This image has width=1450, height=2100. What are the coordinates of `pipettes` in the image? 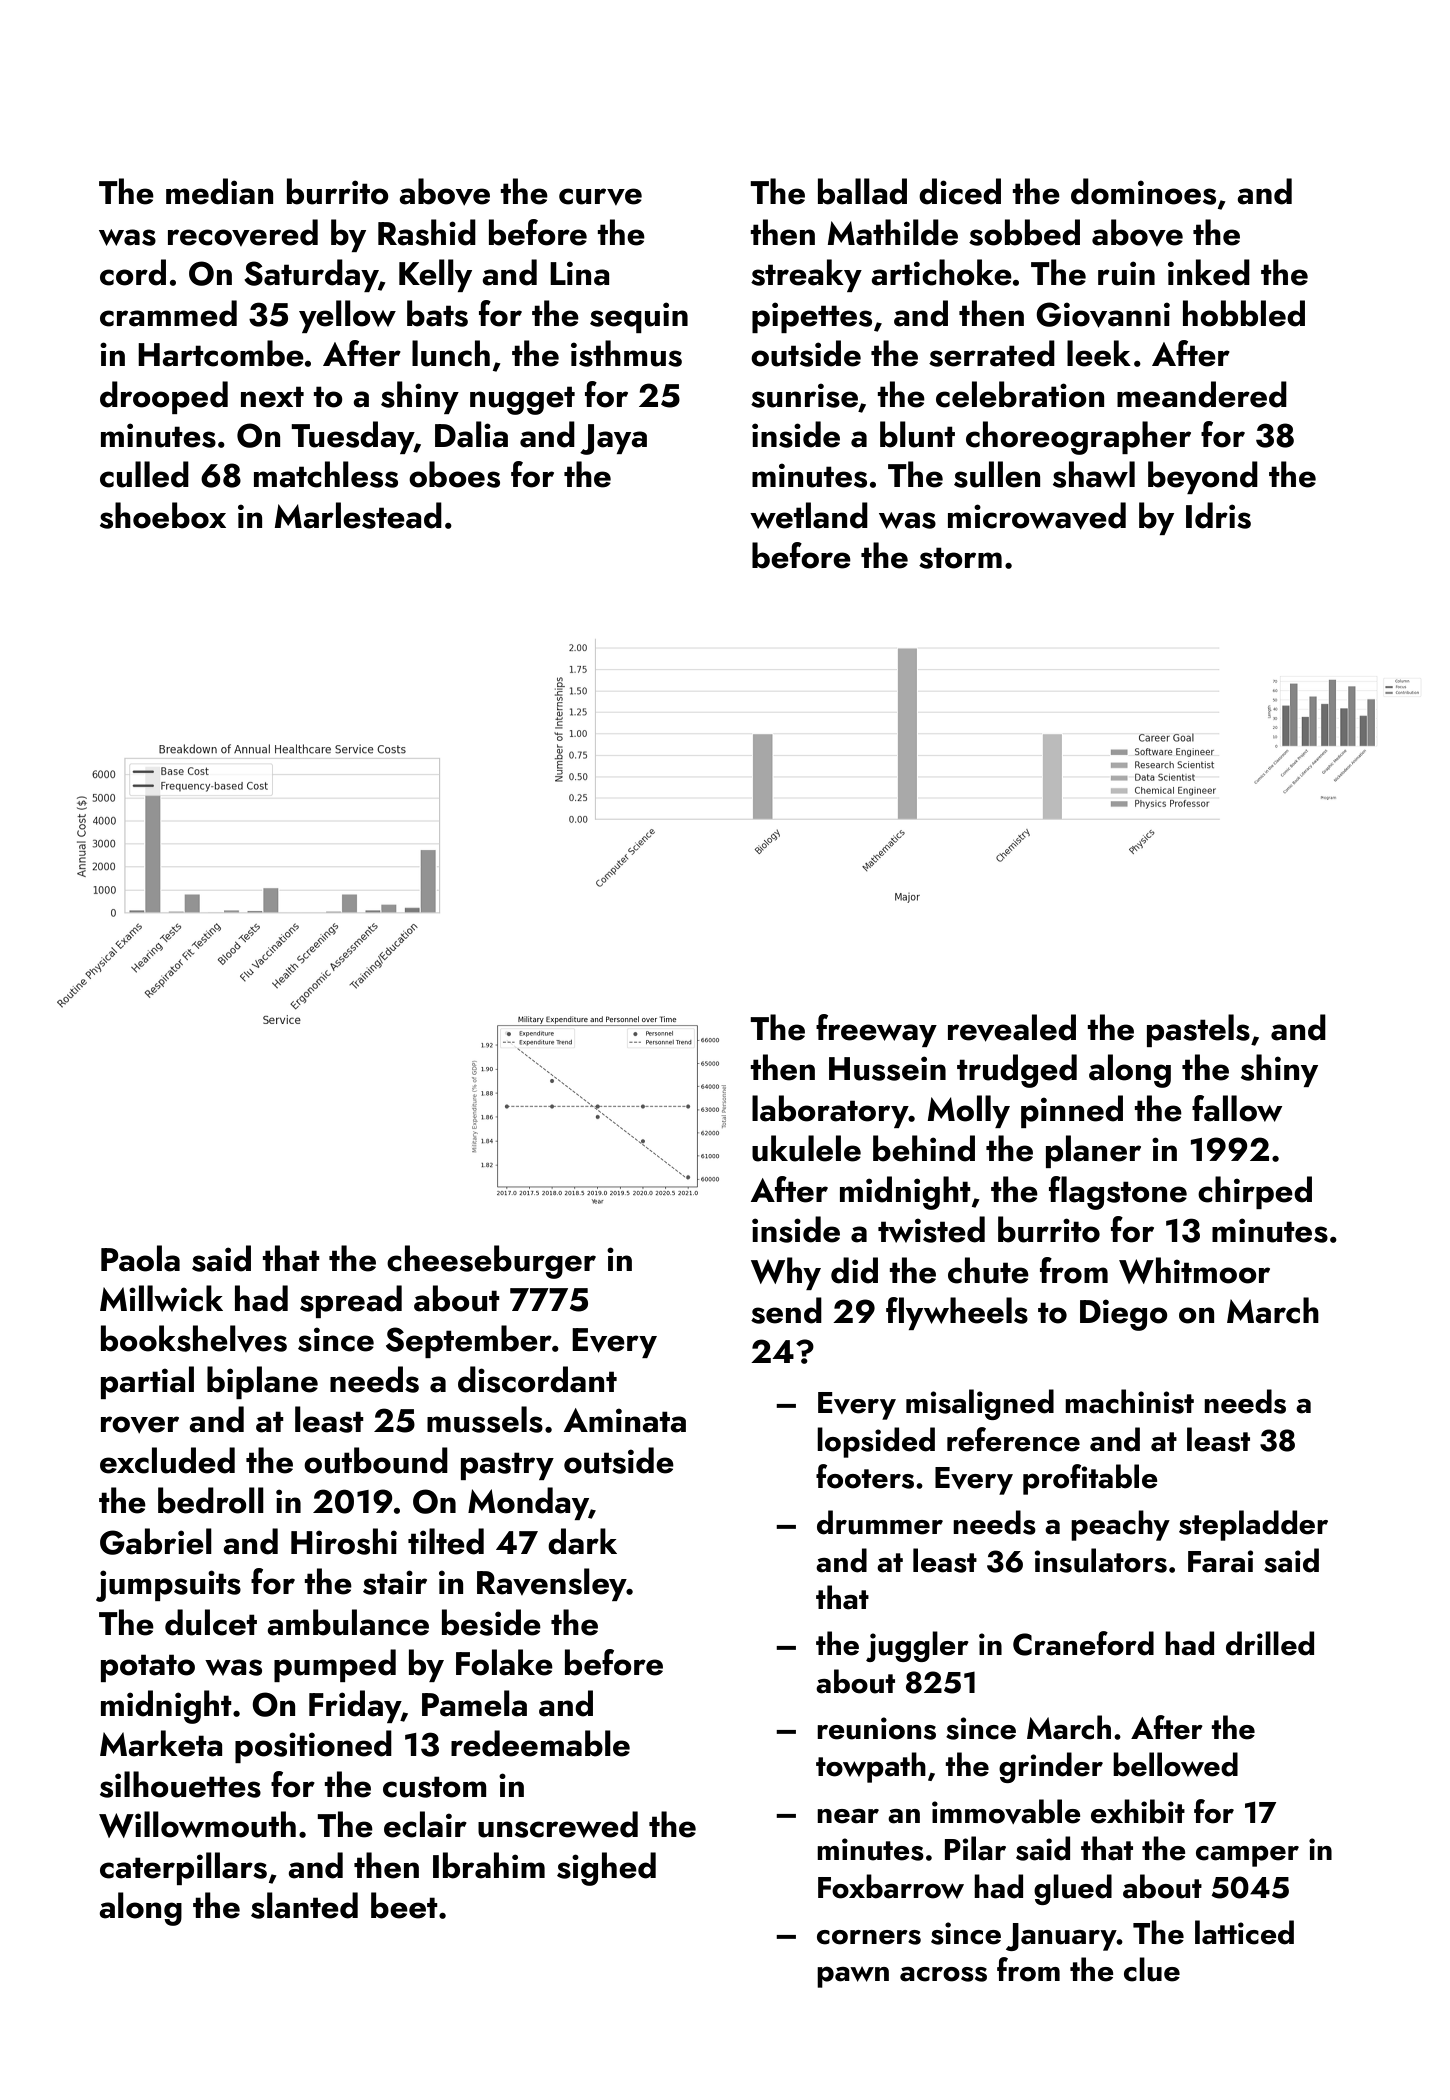 It's located at (812, 317).
